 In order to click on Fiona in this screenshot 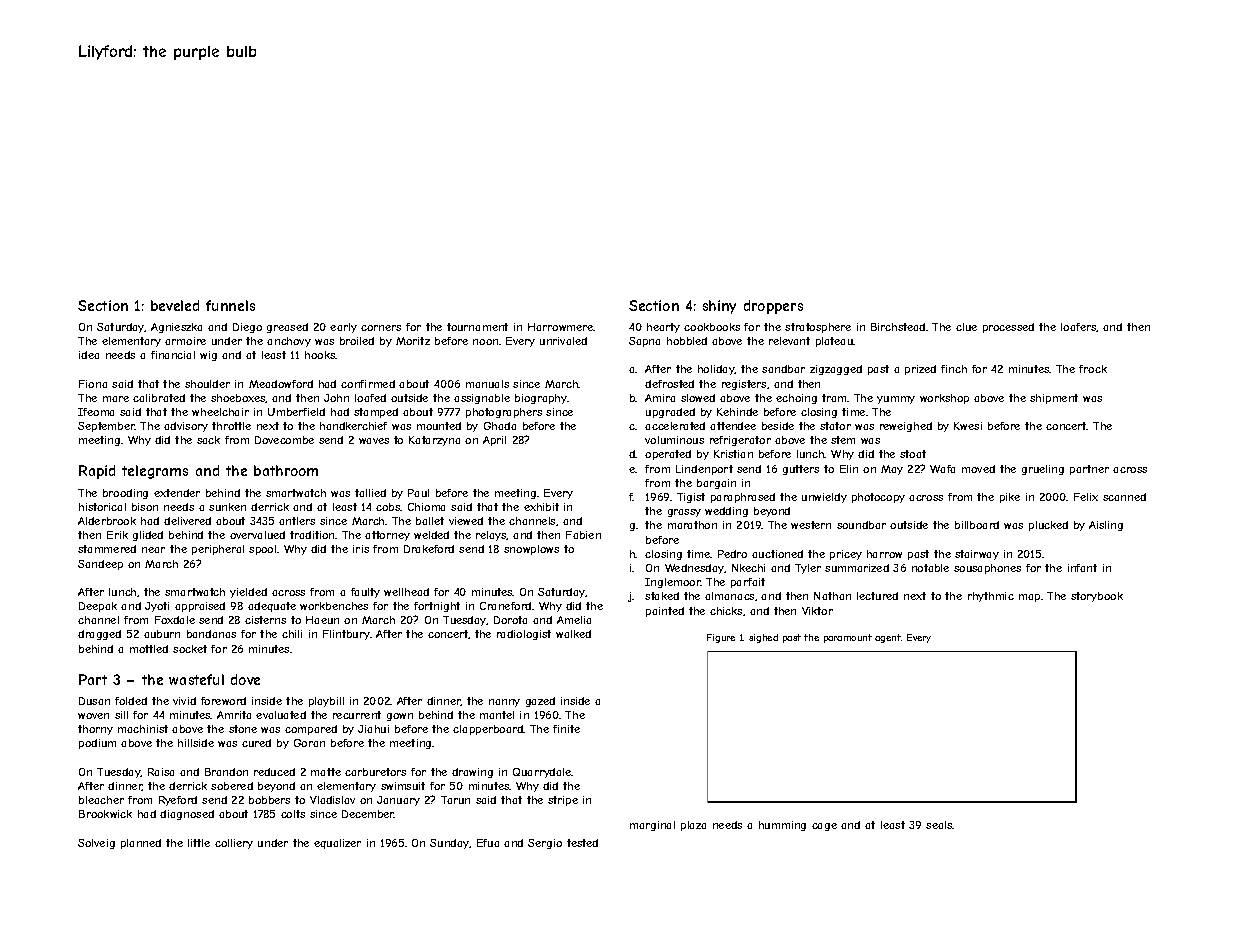, I will do `click(93, 384)`.
